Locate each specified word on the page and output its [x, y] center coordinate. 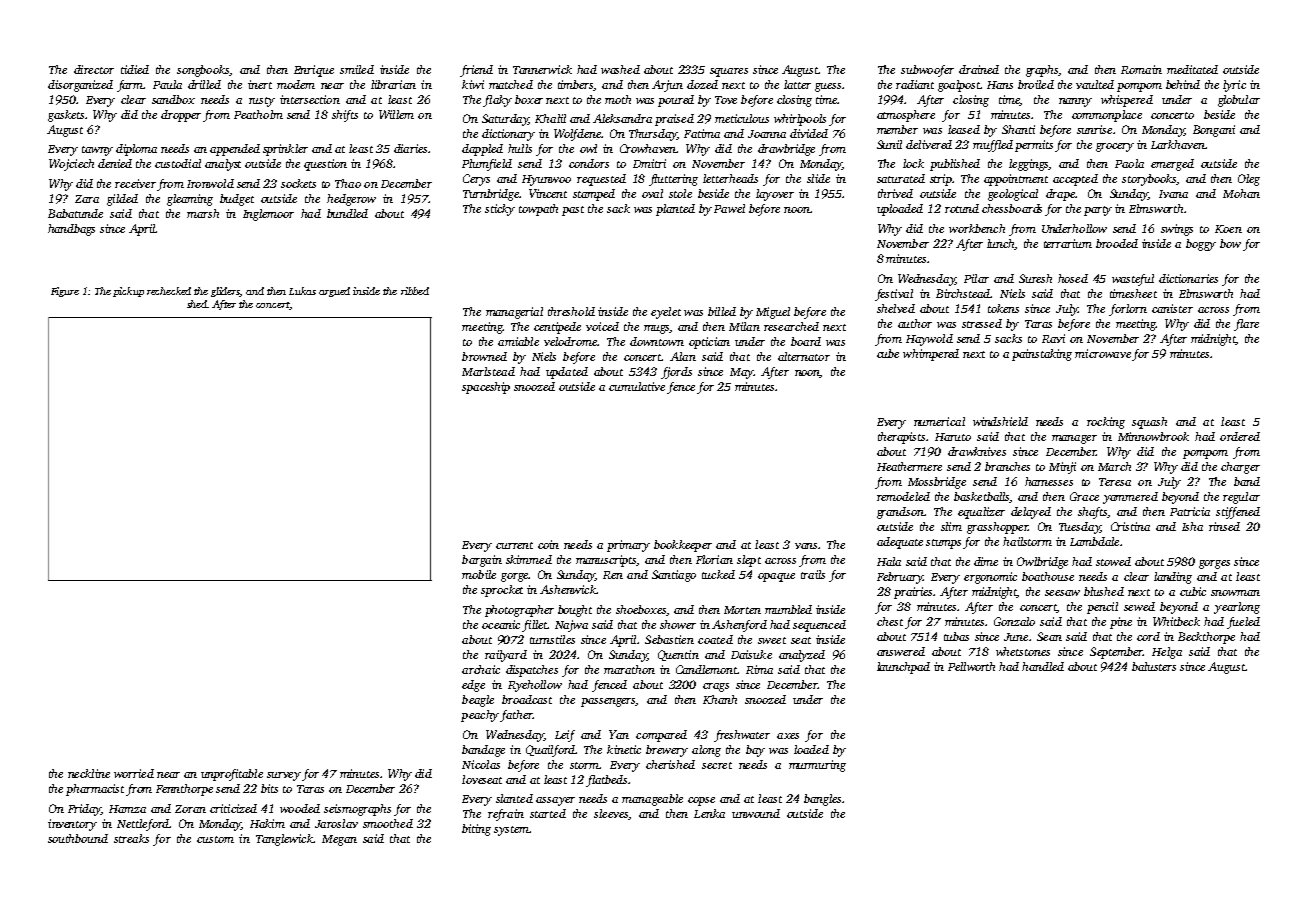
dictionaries [1188, 278]
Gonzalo [1014, 621]
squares [729, 72]
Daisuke [751, 654]
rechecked [169, 291]
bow [1230, 243]
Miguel [773, 313]
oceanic [501, 624]
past [573, 211]
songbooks [203, 71]
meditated [1192, 69]
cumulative [637, 386]
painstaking [1042, 355]
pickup [128, 292]
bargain [482, 561]
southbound [78, 838]
